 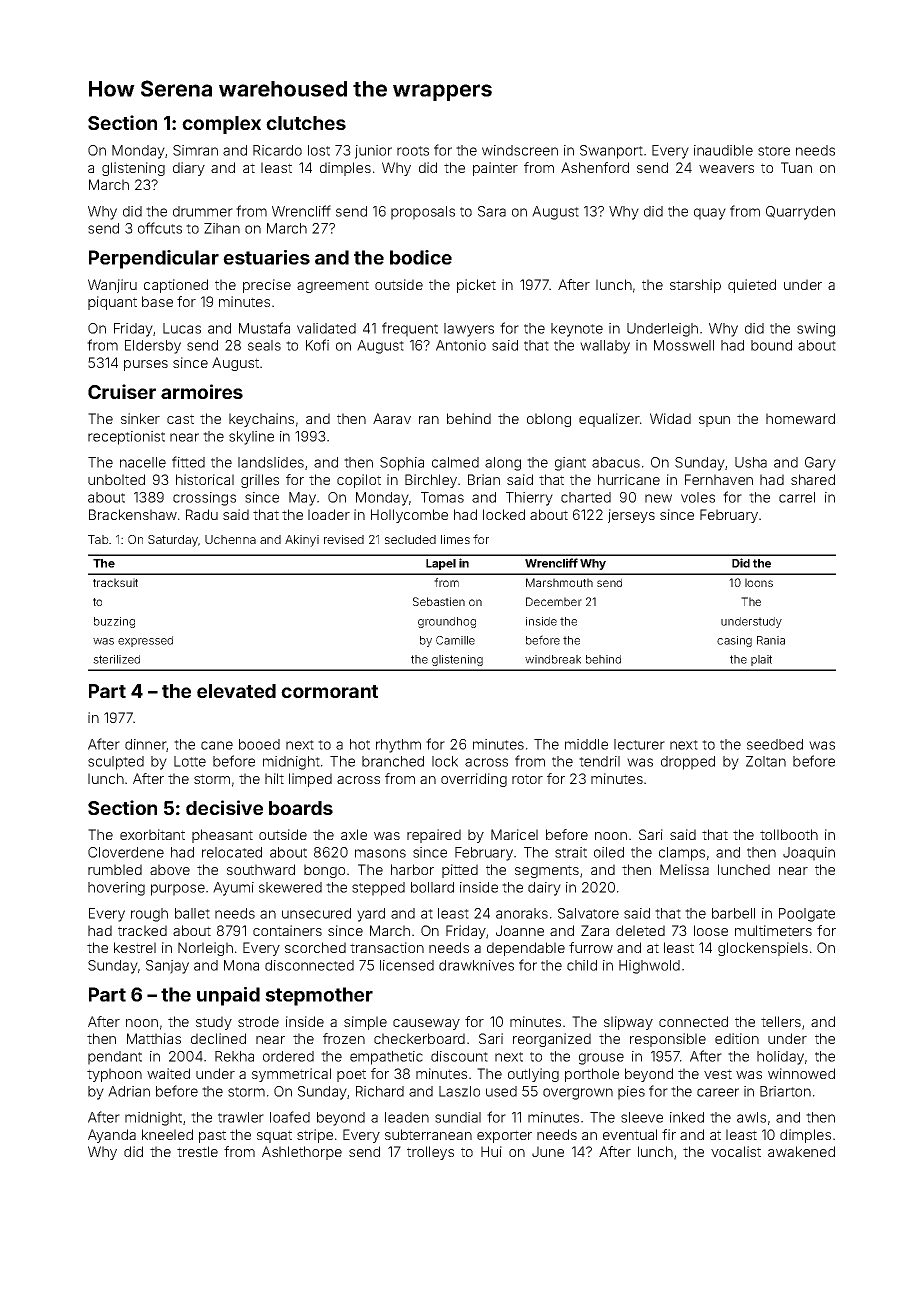 What do you see at coordinates (640, 930) in the document?
I see `deleted` at bounding box center [640, 930].
